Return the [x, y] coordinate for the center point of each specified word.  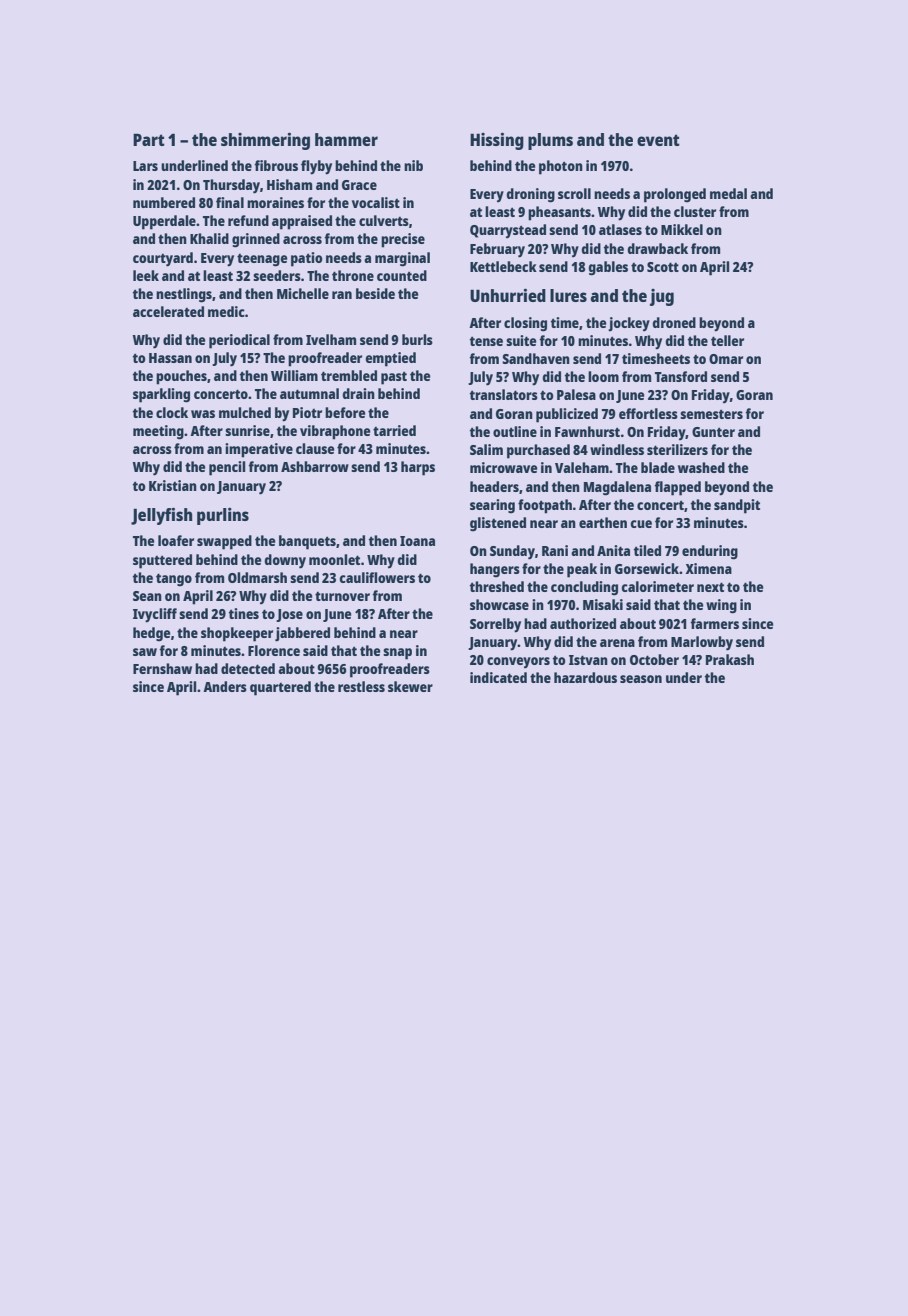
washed [701, 467]
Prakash [730, 659]
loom [603, 376]
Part [149, 139]
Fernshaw [162, 668]
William [294, 375]
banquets [307, 542]
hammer [346, 139]
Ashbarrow [315, 466]
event [658, 140]
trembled [349, 375]
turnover [342, 596]
